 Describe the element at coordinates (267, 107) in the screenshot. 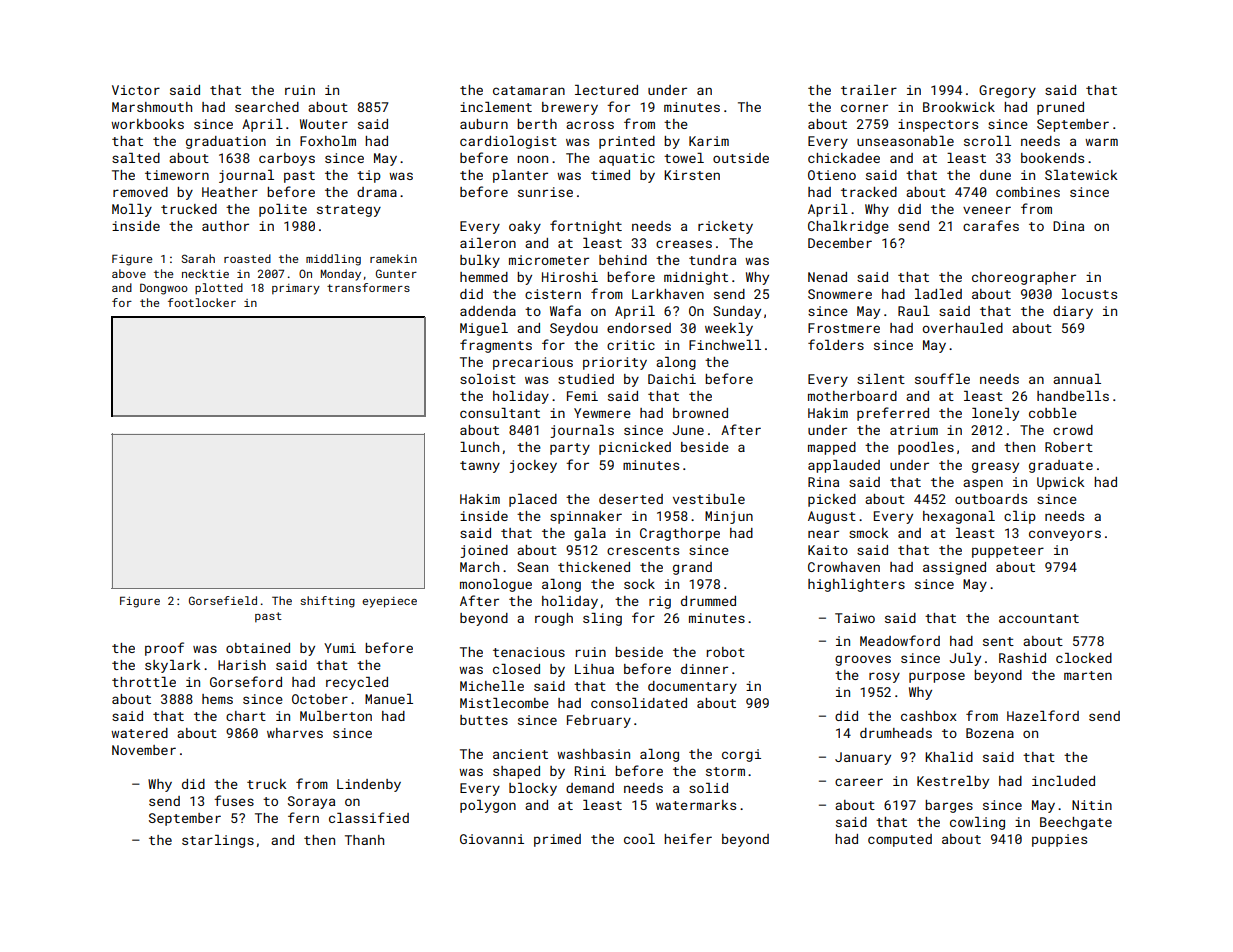

I see `searched` at that location.
